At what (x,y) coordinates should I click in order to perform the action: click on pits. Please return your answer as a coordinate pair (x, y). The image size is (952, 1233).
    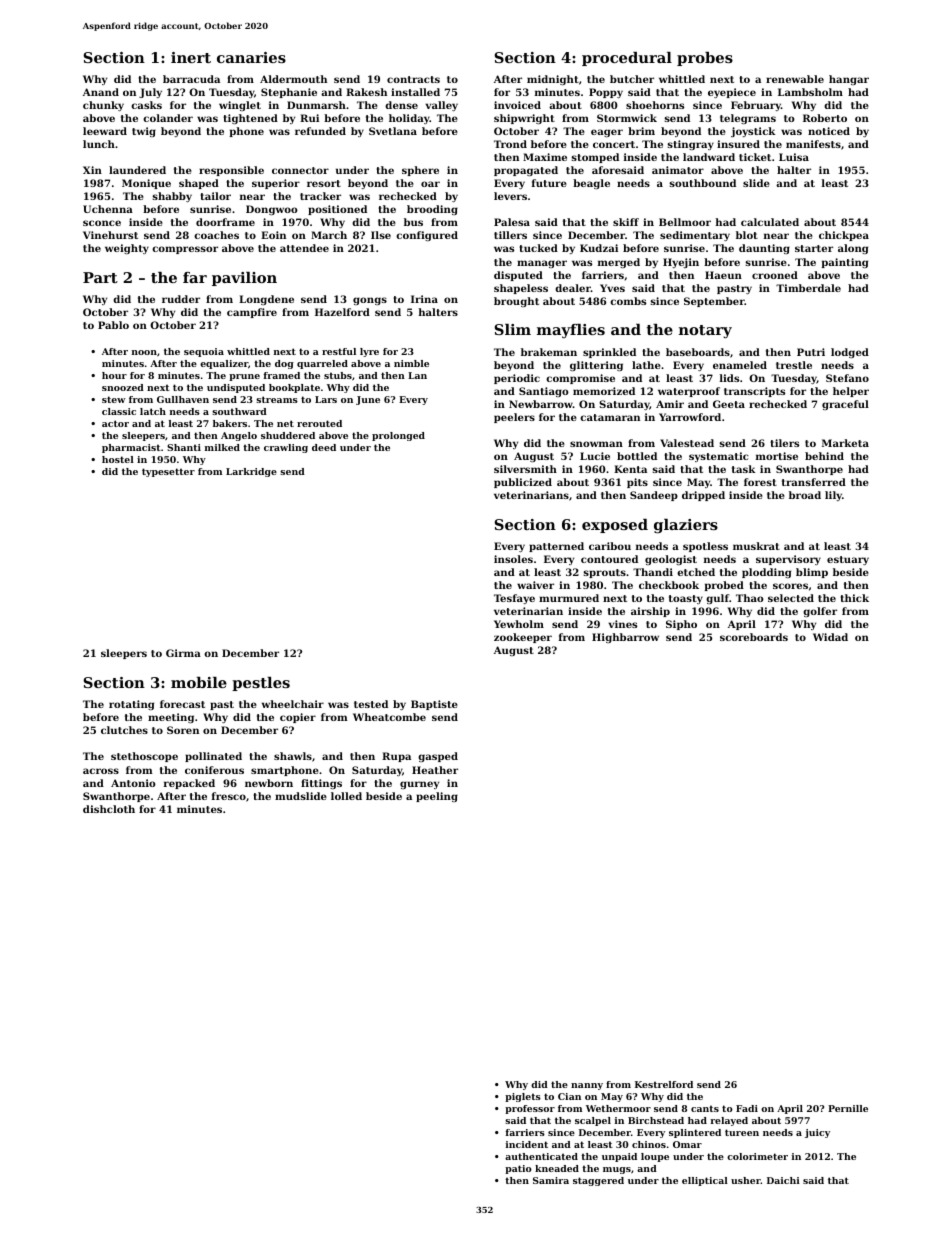
    Looking at the image, I should click on (637, 483).
